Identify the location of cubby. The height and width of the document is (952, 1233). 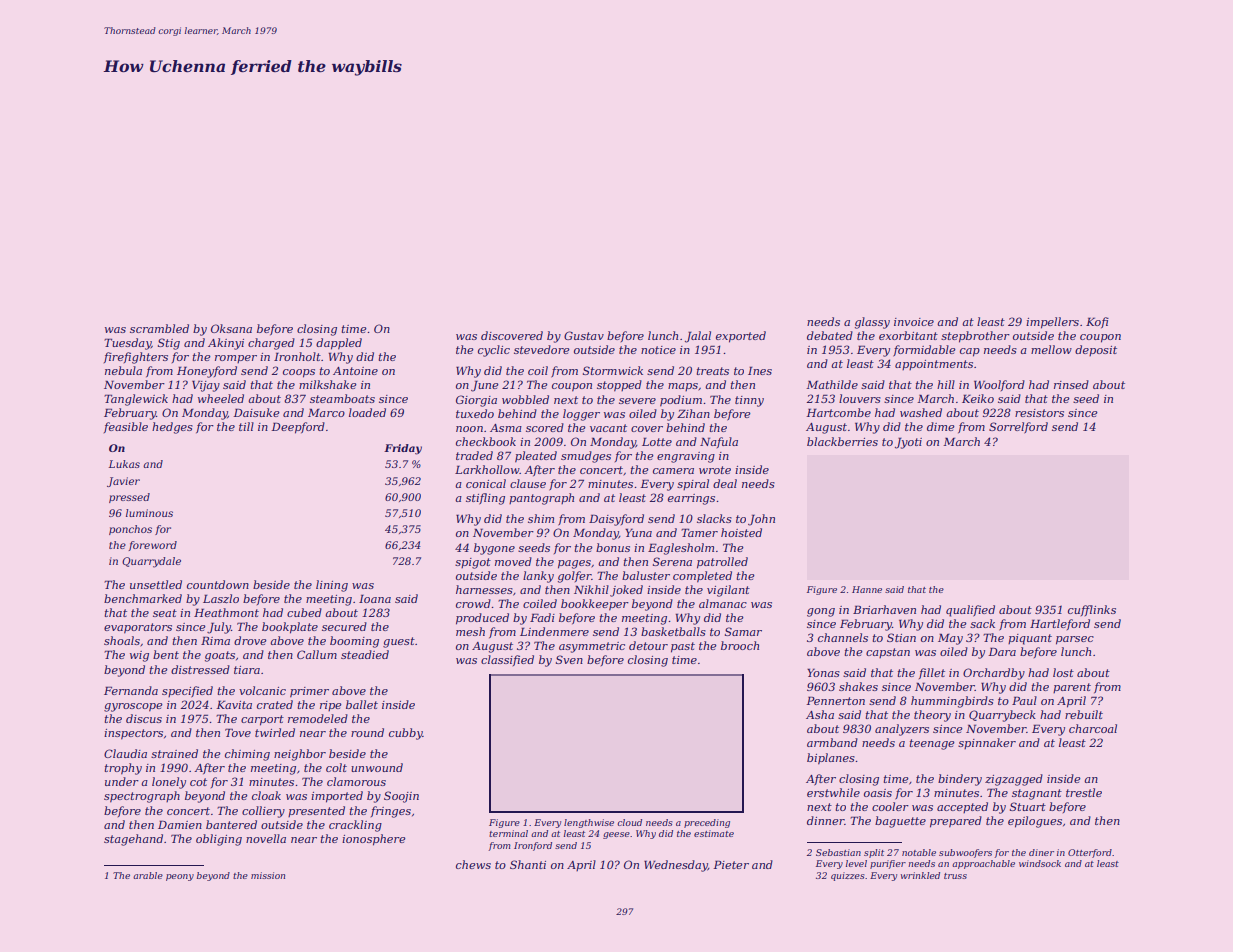
(406, 734).
